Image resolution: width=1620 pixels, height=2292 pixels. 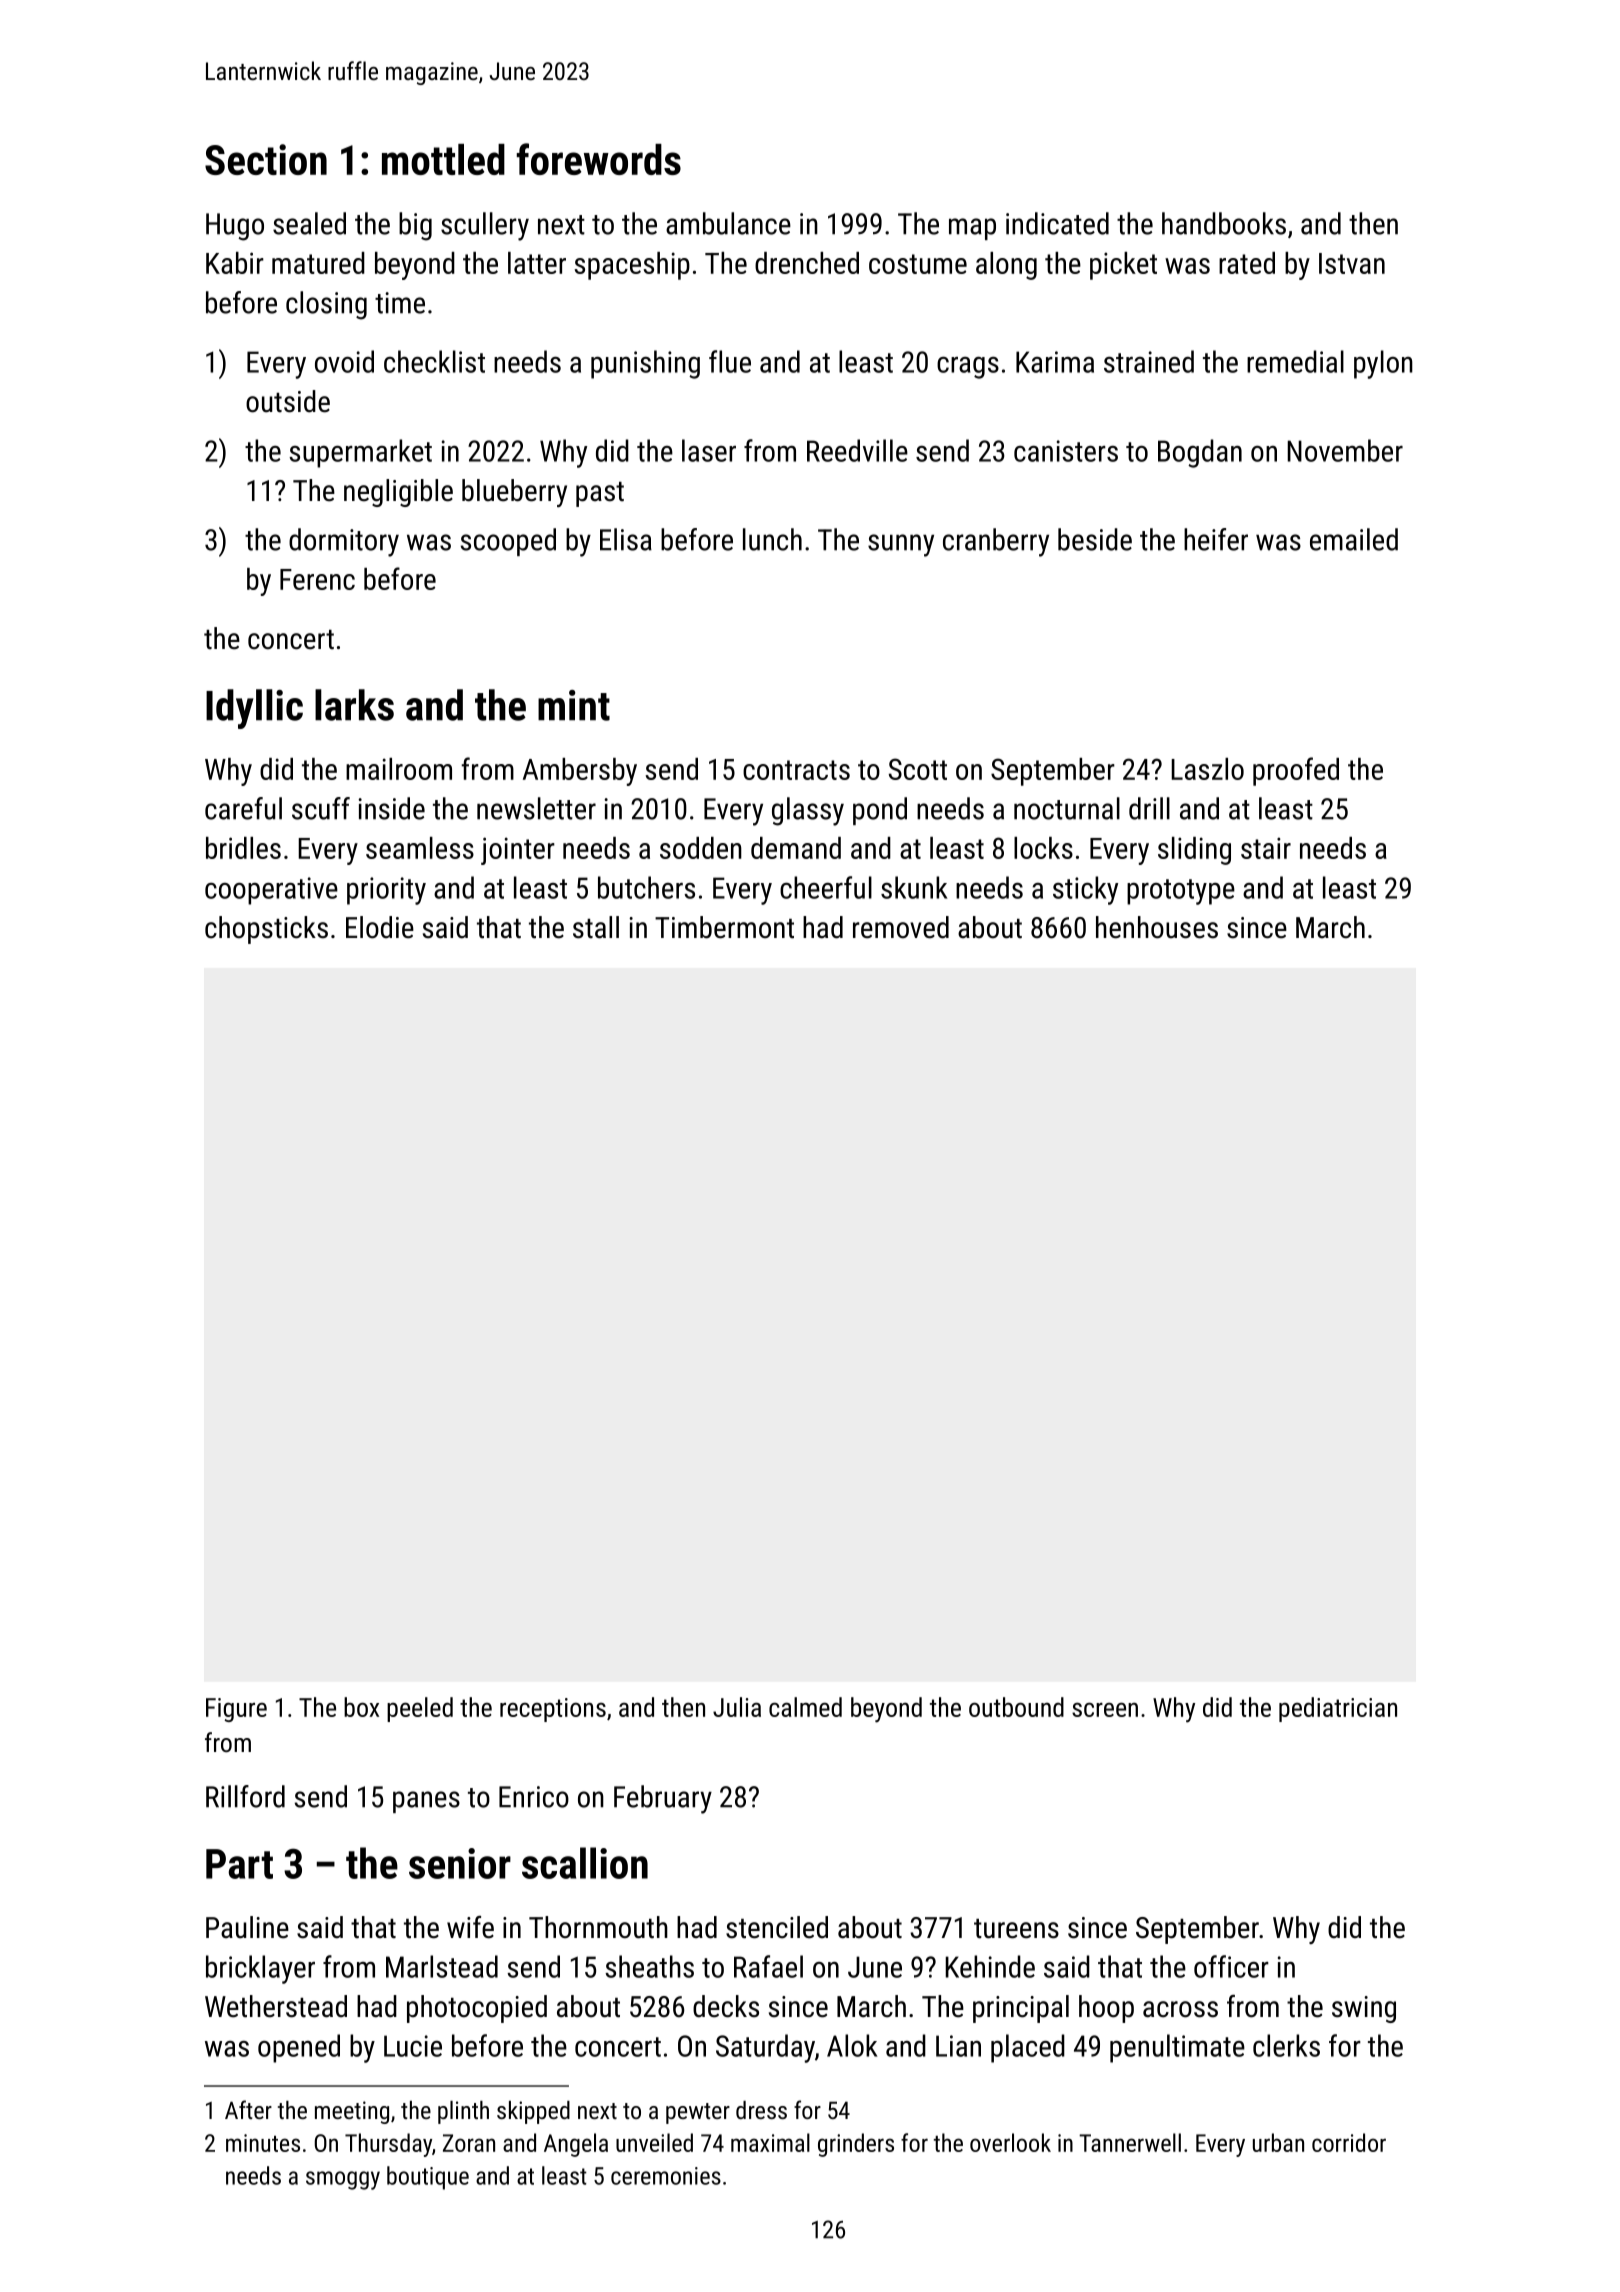 What do you see at coordinates (1338, 1709) in the image?
I see `pediatrician` at bounding box center [1338, 1709].
